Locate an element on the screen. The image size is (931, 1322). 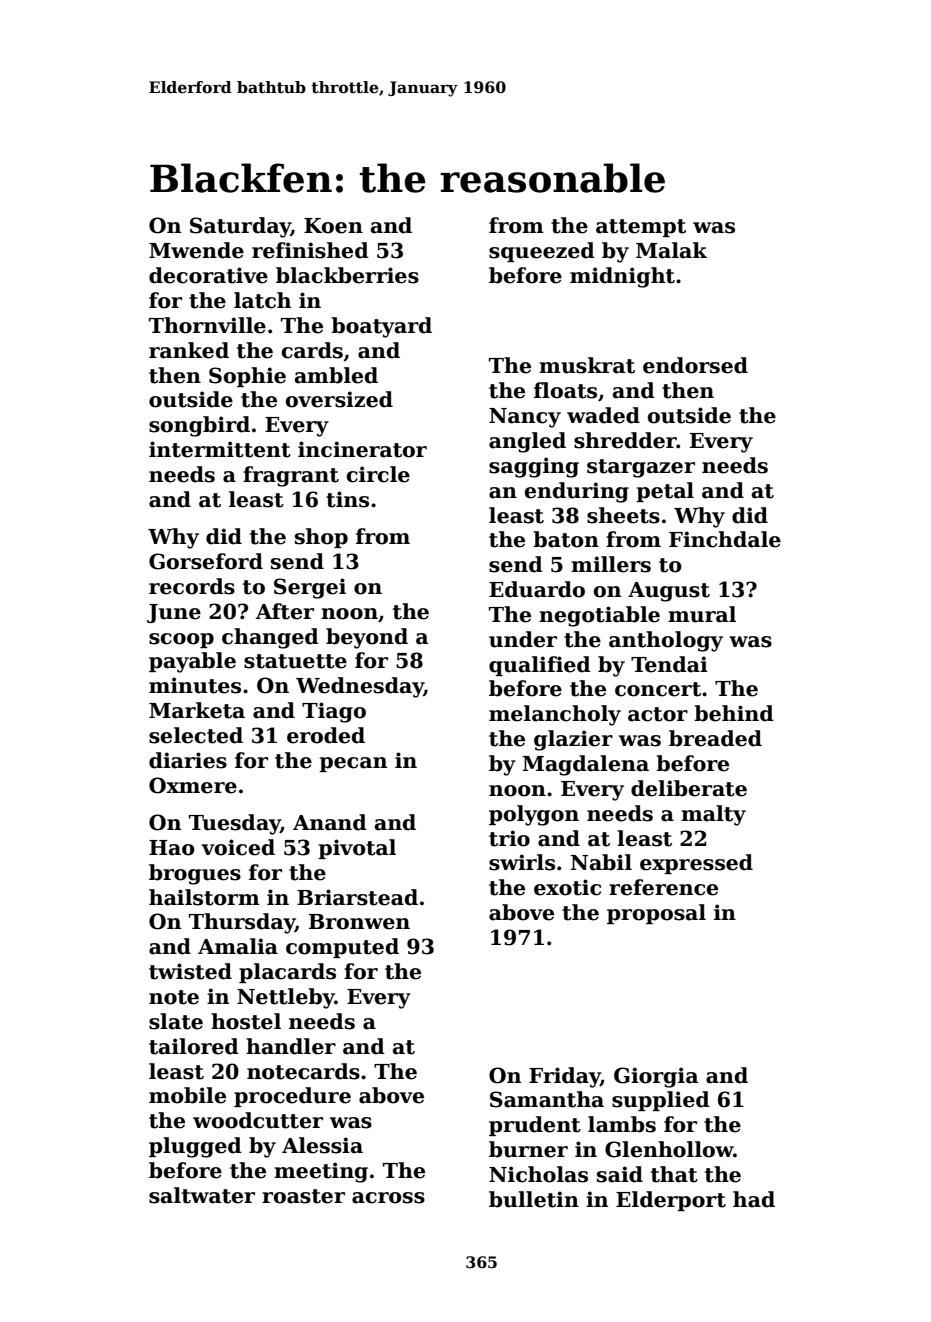
decorative is located at coordinates (208, 275).
